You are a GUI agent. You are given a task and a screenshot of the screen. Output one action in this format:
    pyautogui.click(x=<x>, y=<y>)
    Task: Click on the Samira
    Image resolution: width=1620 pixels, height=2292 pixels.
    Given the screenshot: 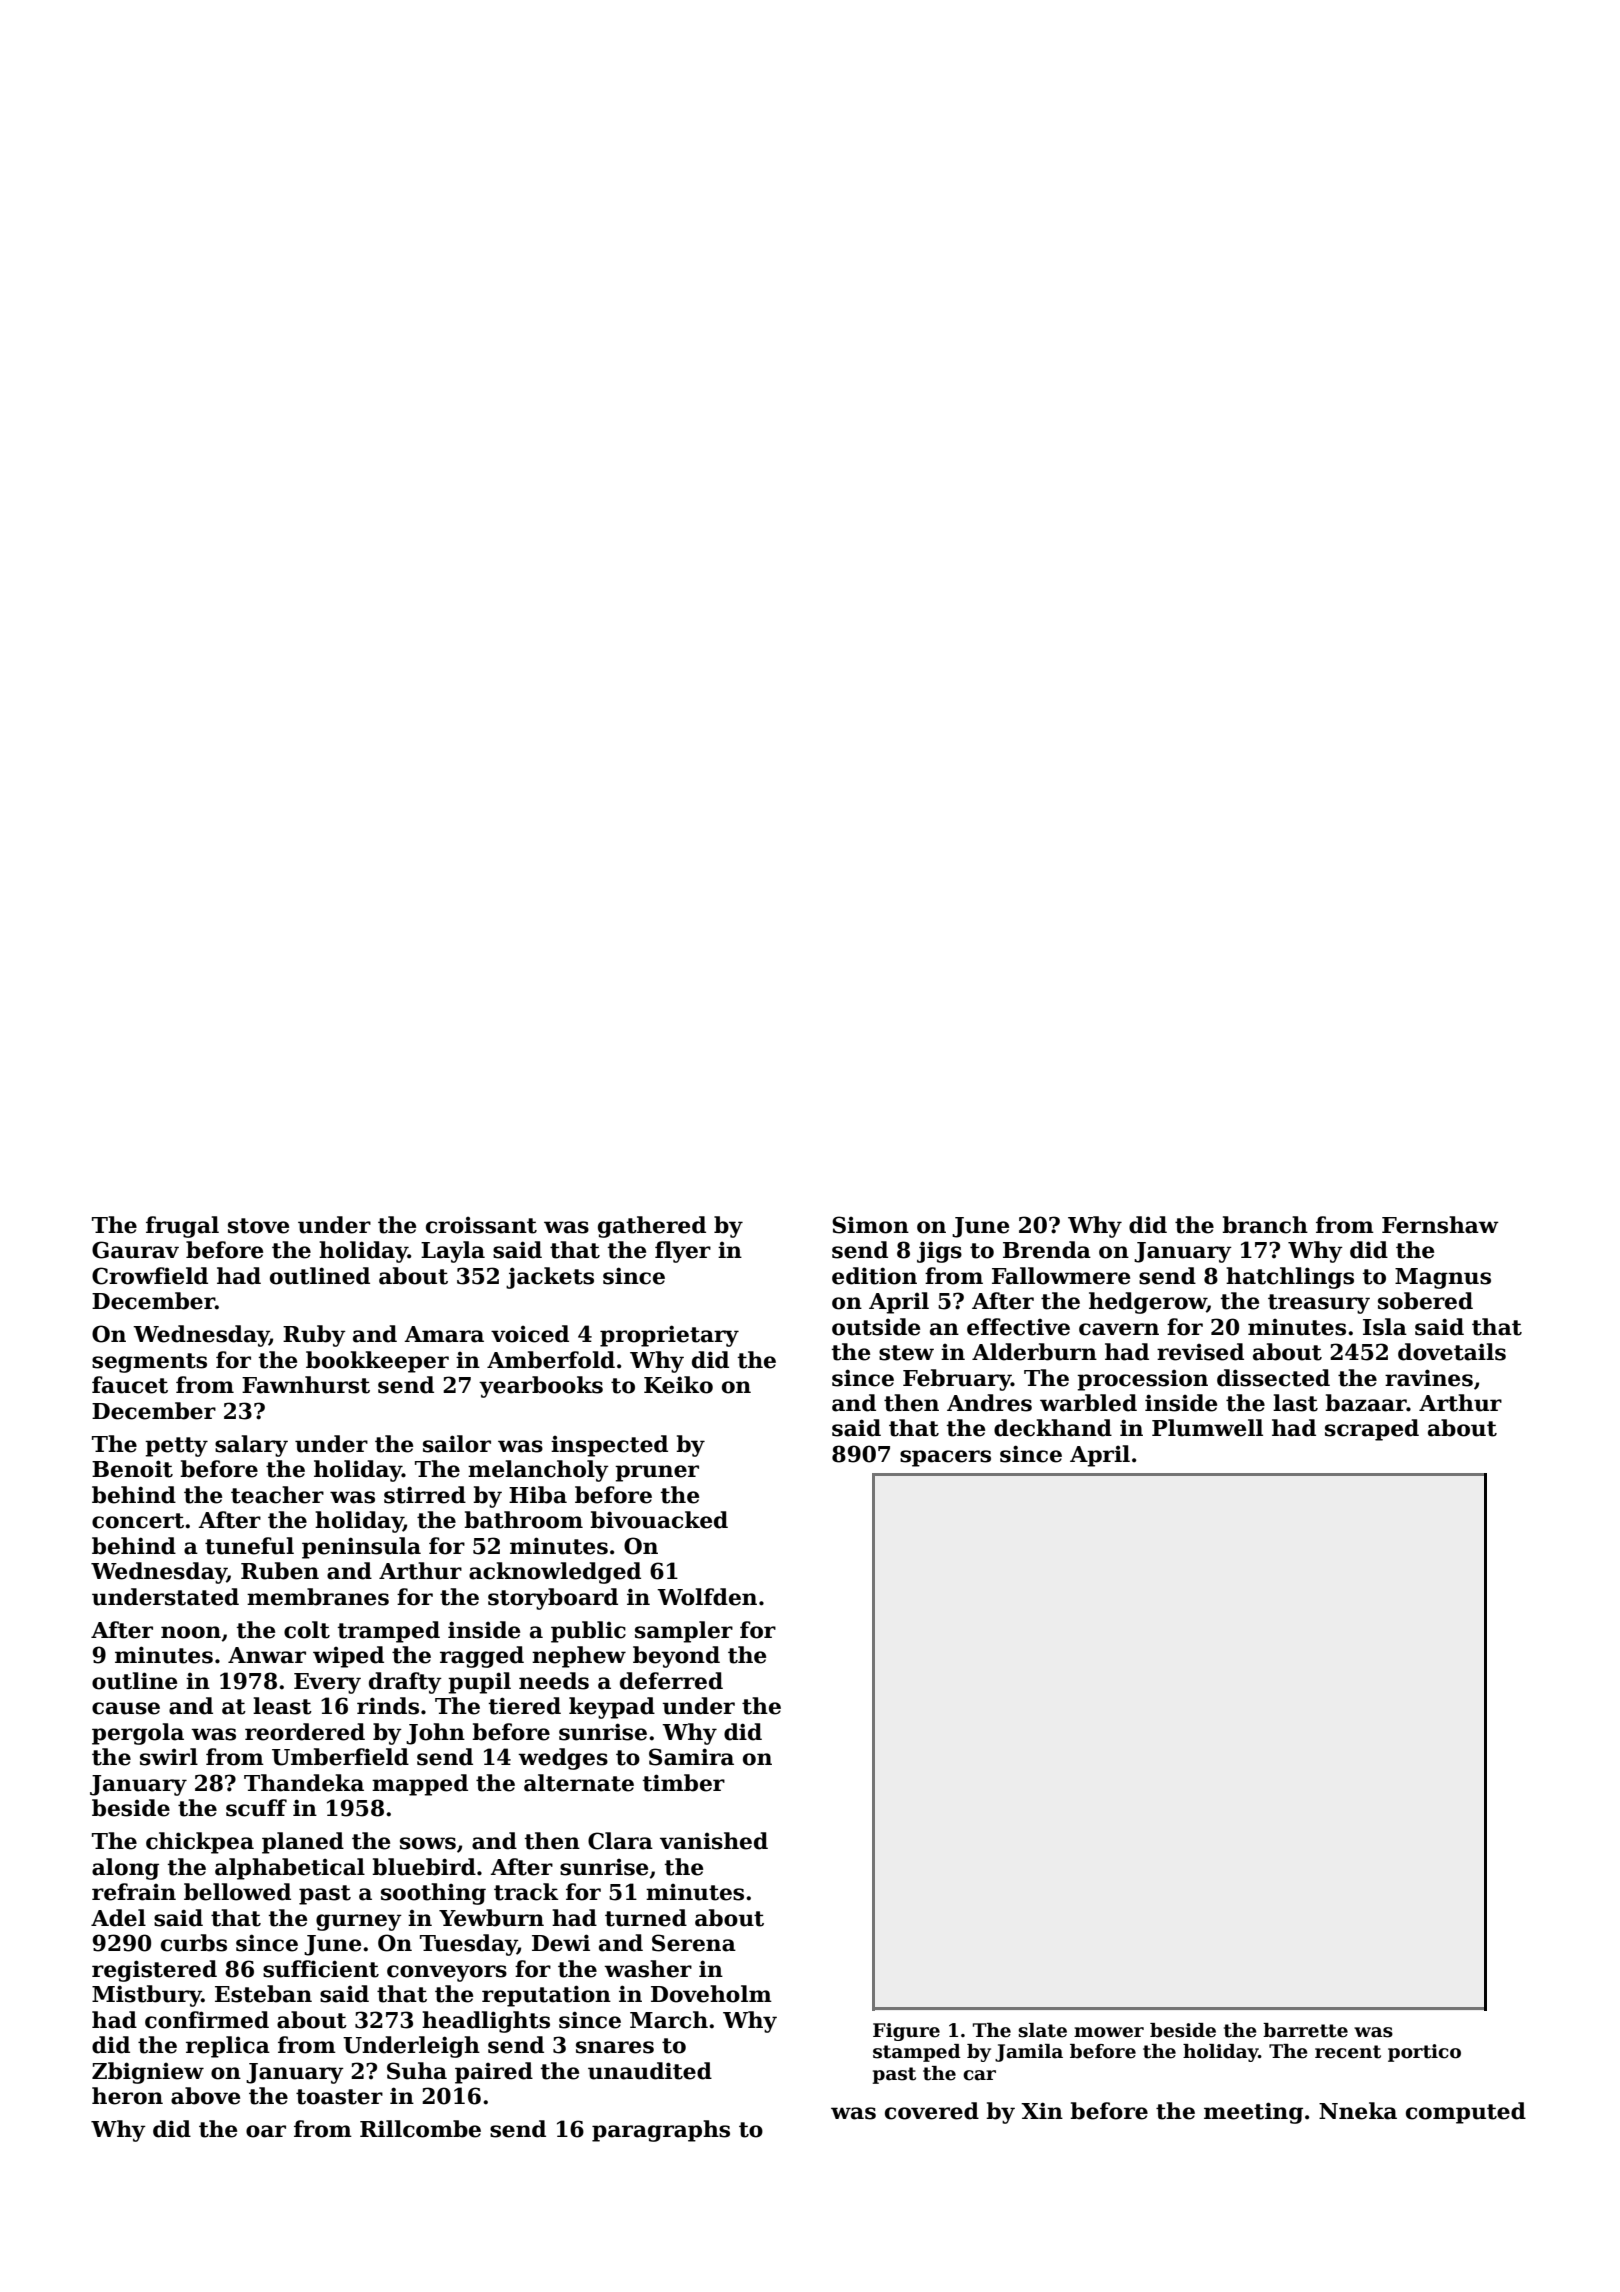 What is the action you would take?
    pyautogui.click(x=691, y=1757)
